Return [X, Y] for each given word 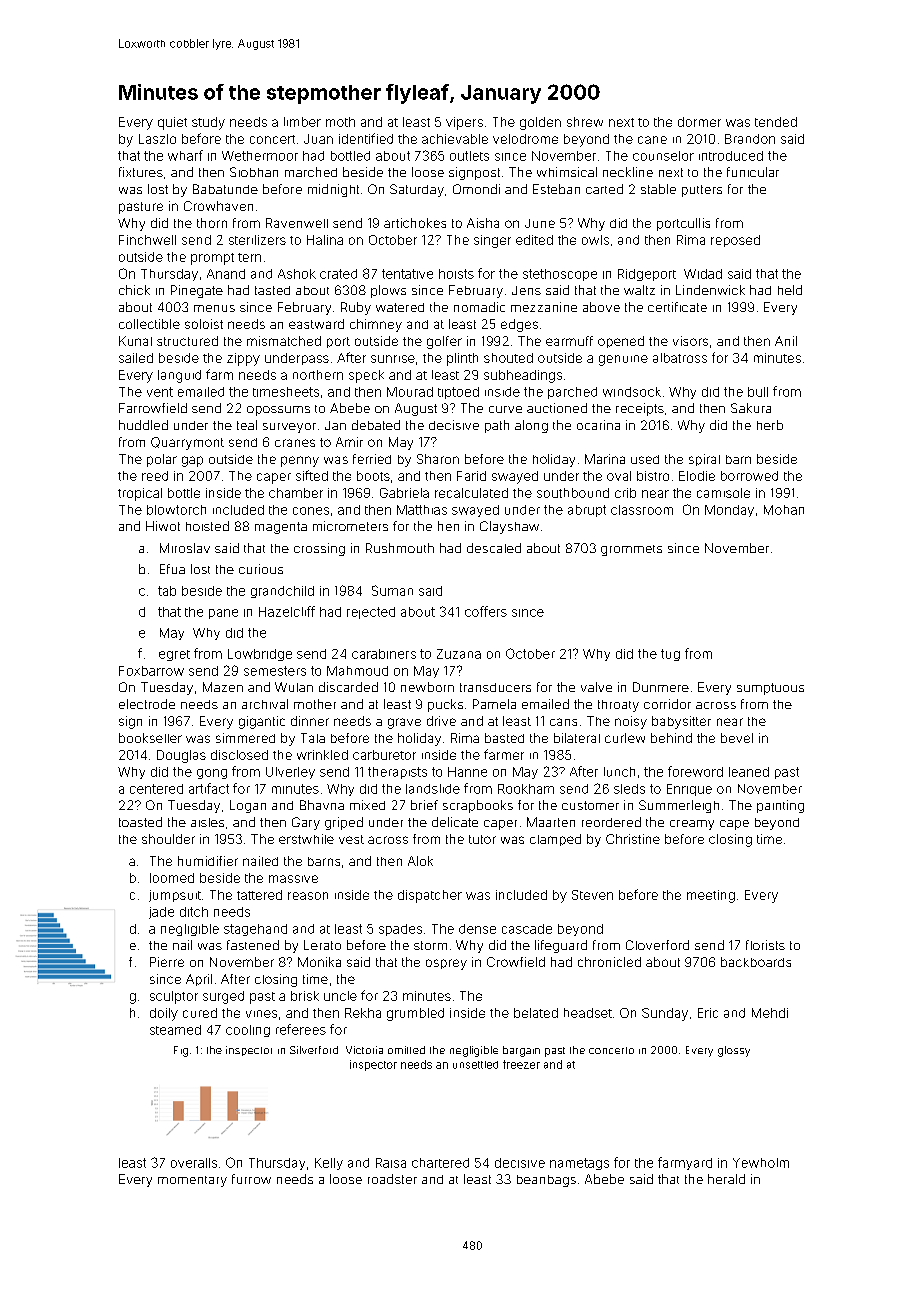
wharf [185, 155]
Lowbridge [260, 655]
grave [404, 723]
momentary [192, 1181]
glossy [734, 1051]
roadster [392, 1179]
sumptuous [770, 689]
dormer [699, 122]
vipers [464, 123]
